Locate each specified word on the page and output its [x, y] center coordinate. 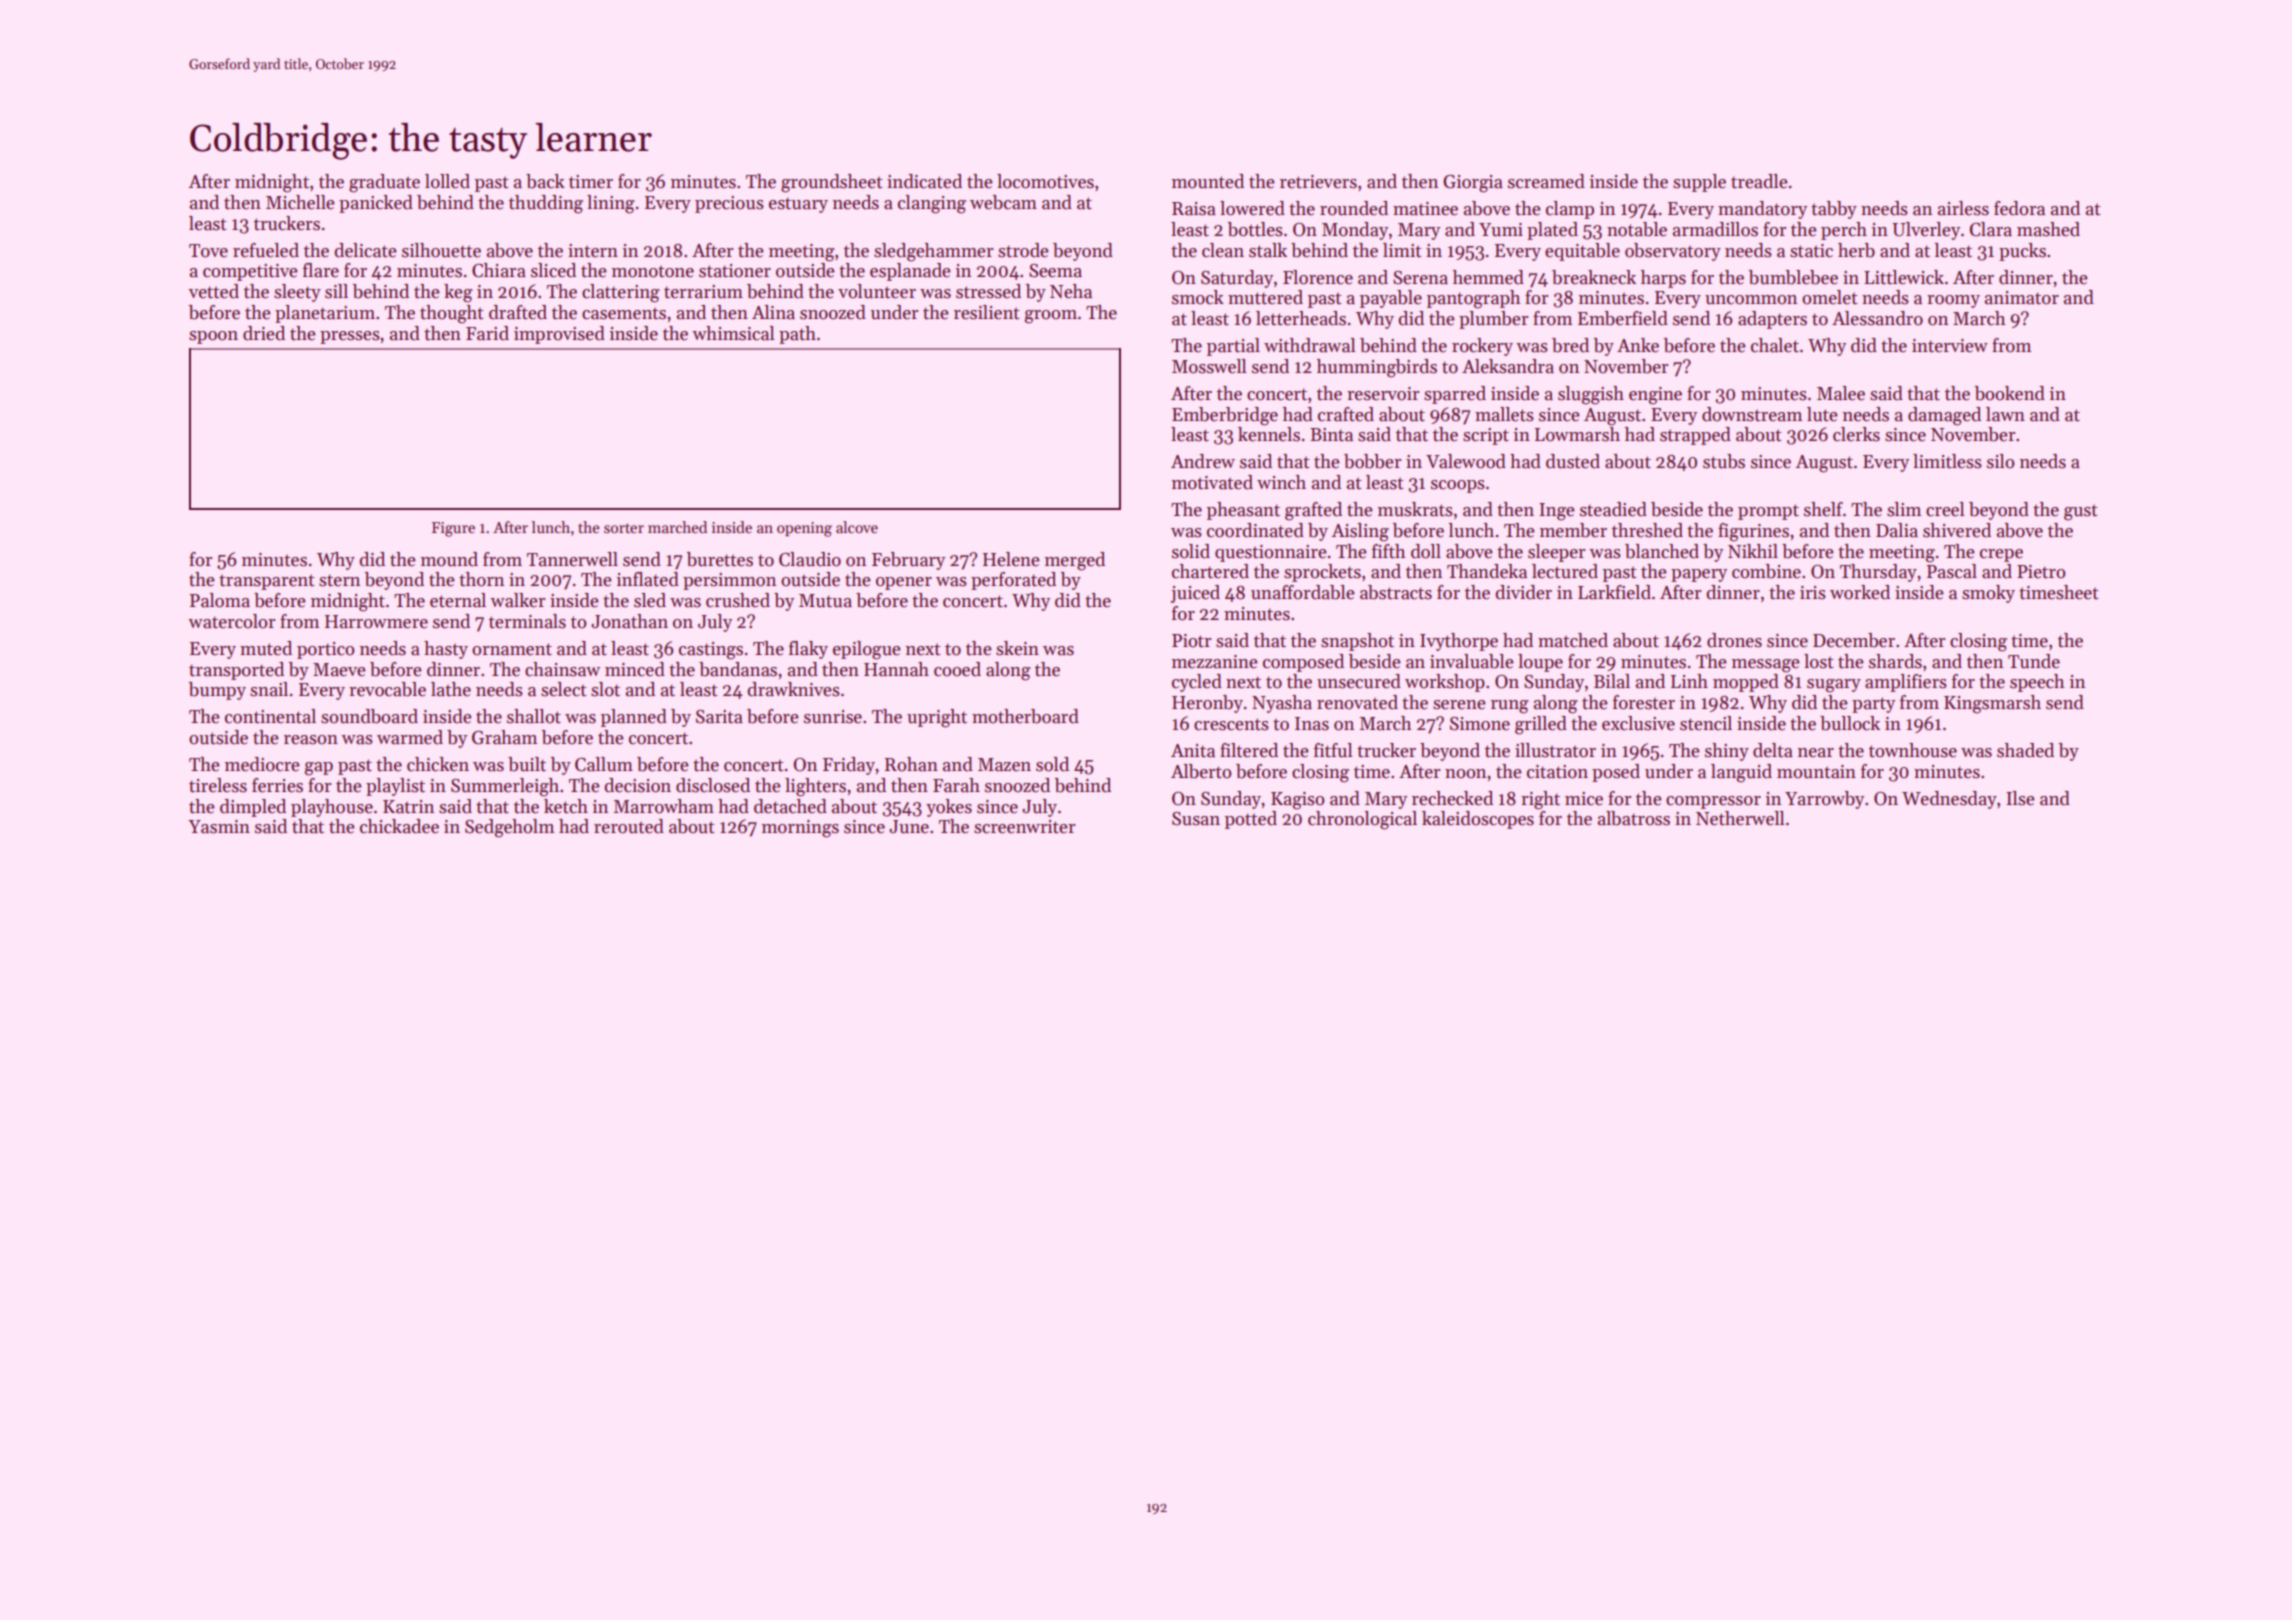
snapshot [1357, 642]
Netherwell [1740, 818]
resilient [987, 312]
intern [593, 251]
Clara [1991, 229]
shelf [1823, 509]
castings [711, 651]
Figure [453, 529]
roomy [1953, 301]
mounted [1208, 181]
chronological [1362, 820]
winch [1281, 482]
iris [1813, 593]
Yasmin [219, 827]
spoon [213, 337]
